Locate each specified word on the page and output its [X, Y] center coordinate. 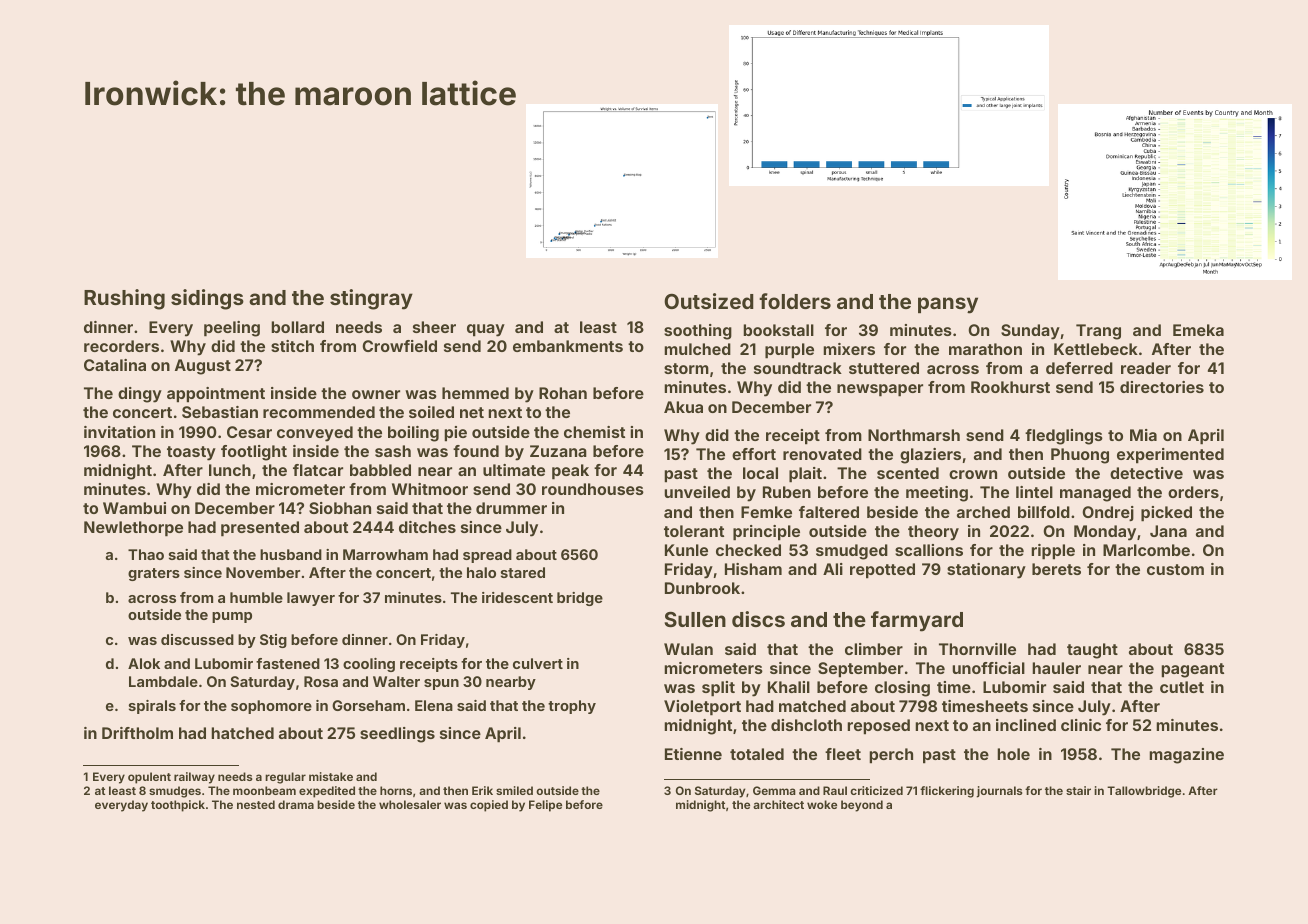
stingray [371, 299]
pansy [948, 305]
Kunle [686, 550]
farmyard [917, 621]
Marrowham [385, 554]
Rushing [124, 299]
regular [285, 778]
